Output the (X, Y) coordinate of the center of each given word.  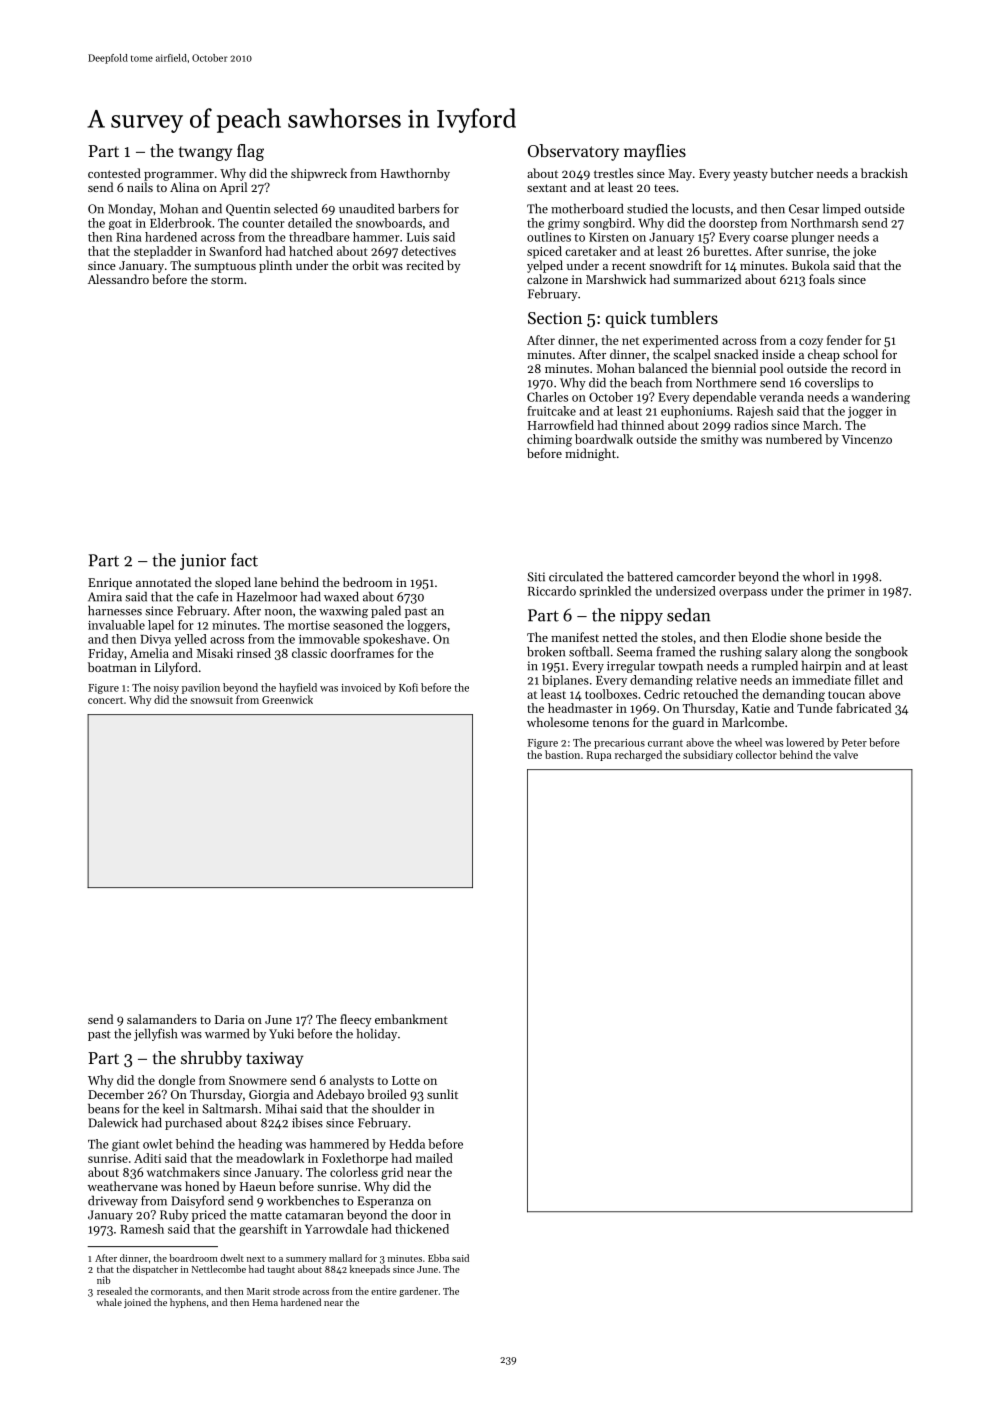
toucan (846, 695)
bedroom (368, 582)
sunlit (442, 1094)
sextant (547, 188)
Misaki (215, 653)
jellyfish (155, 1034)
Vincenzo (867, 439)
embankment (411, 1019)
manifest (575, 637)
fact (244, 560)
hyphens (188, 1303)
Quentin (248, 210)
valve (845, 754)
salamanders (162, 1019)
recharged (638, 755)
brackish (884, 173)
